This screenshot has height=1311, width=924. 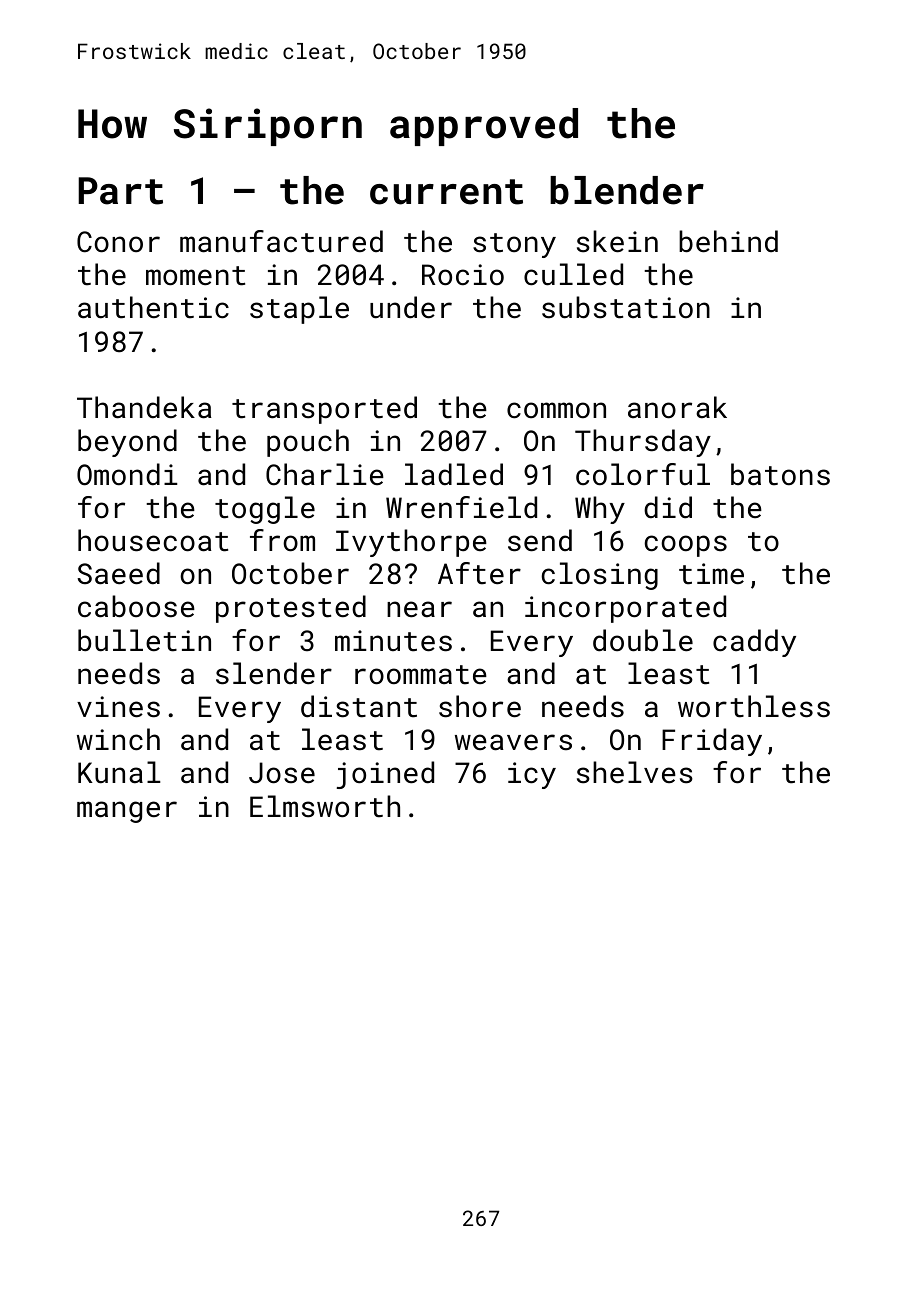 I want to click on transported, so click(x=324, y=410).
